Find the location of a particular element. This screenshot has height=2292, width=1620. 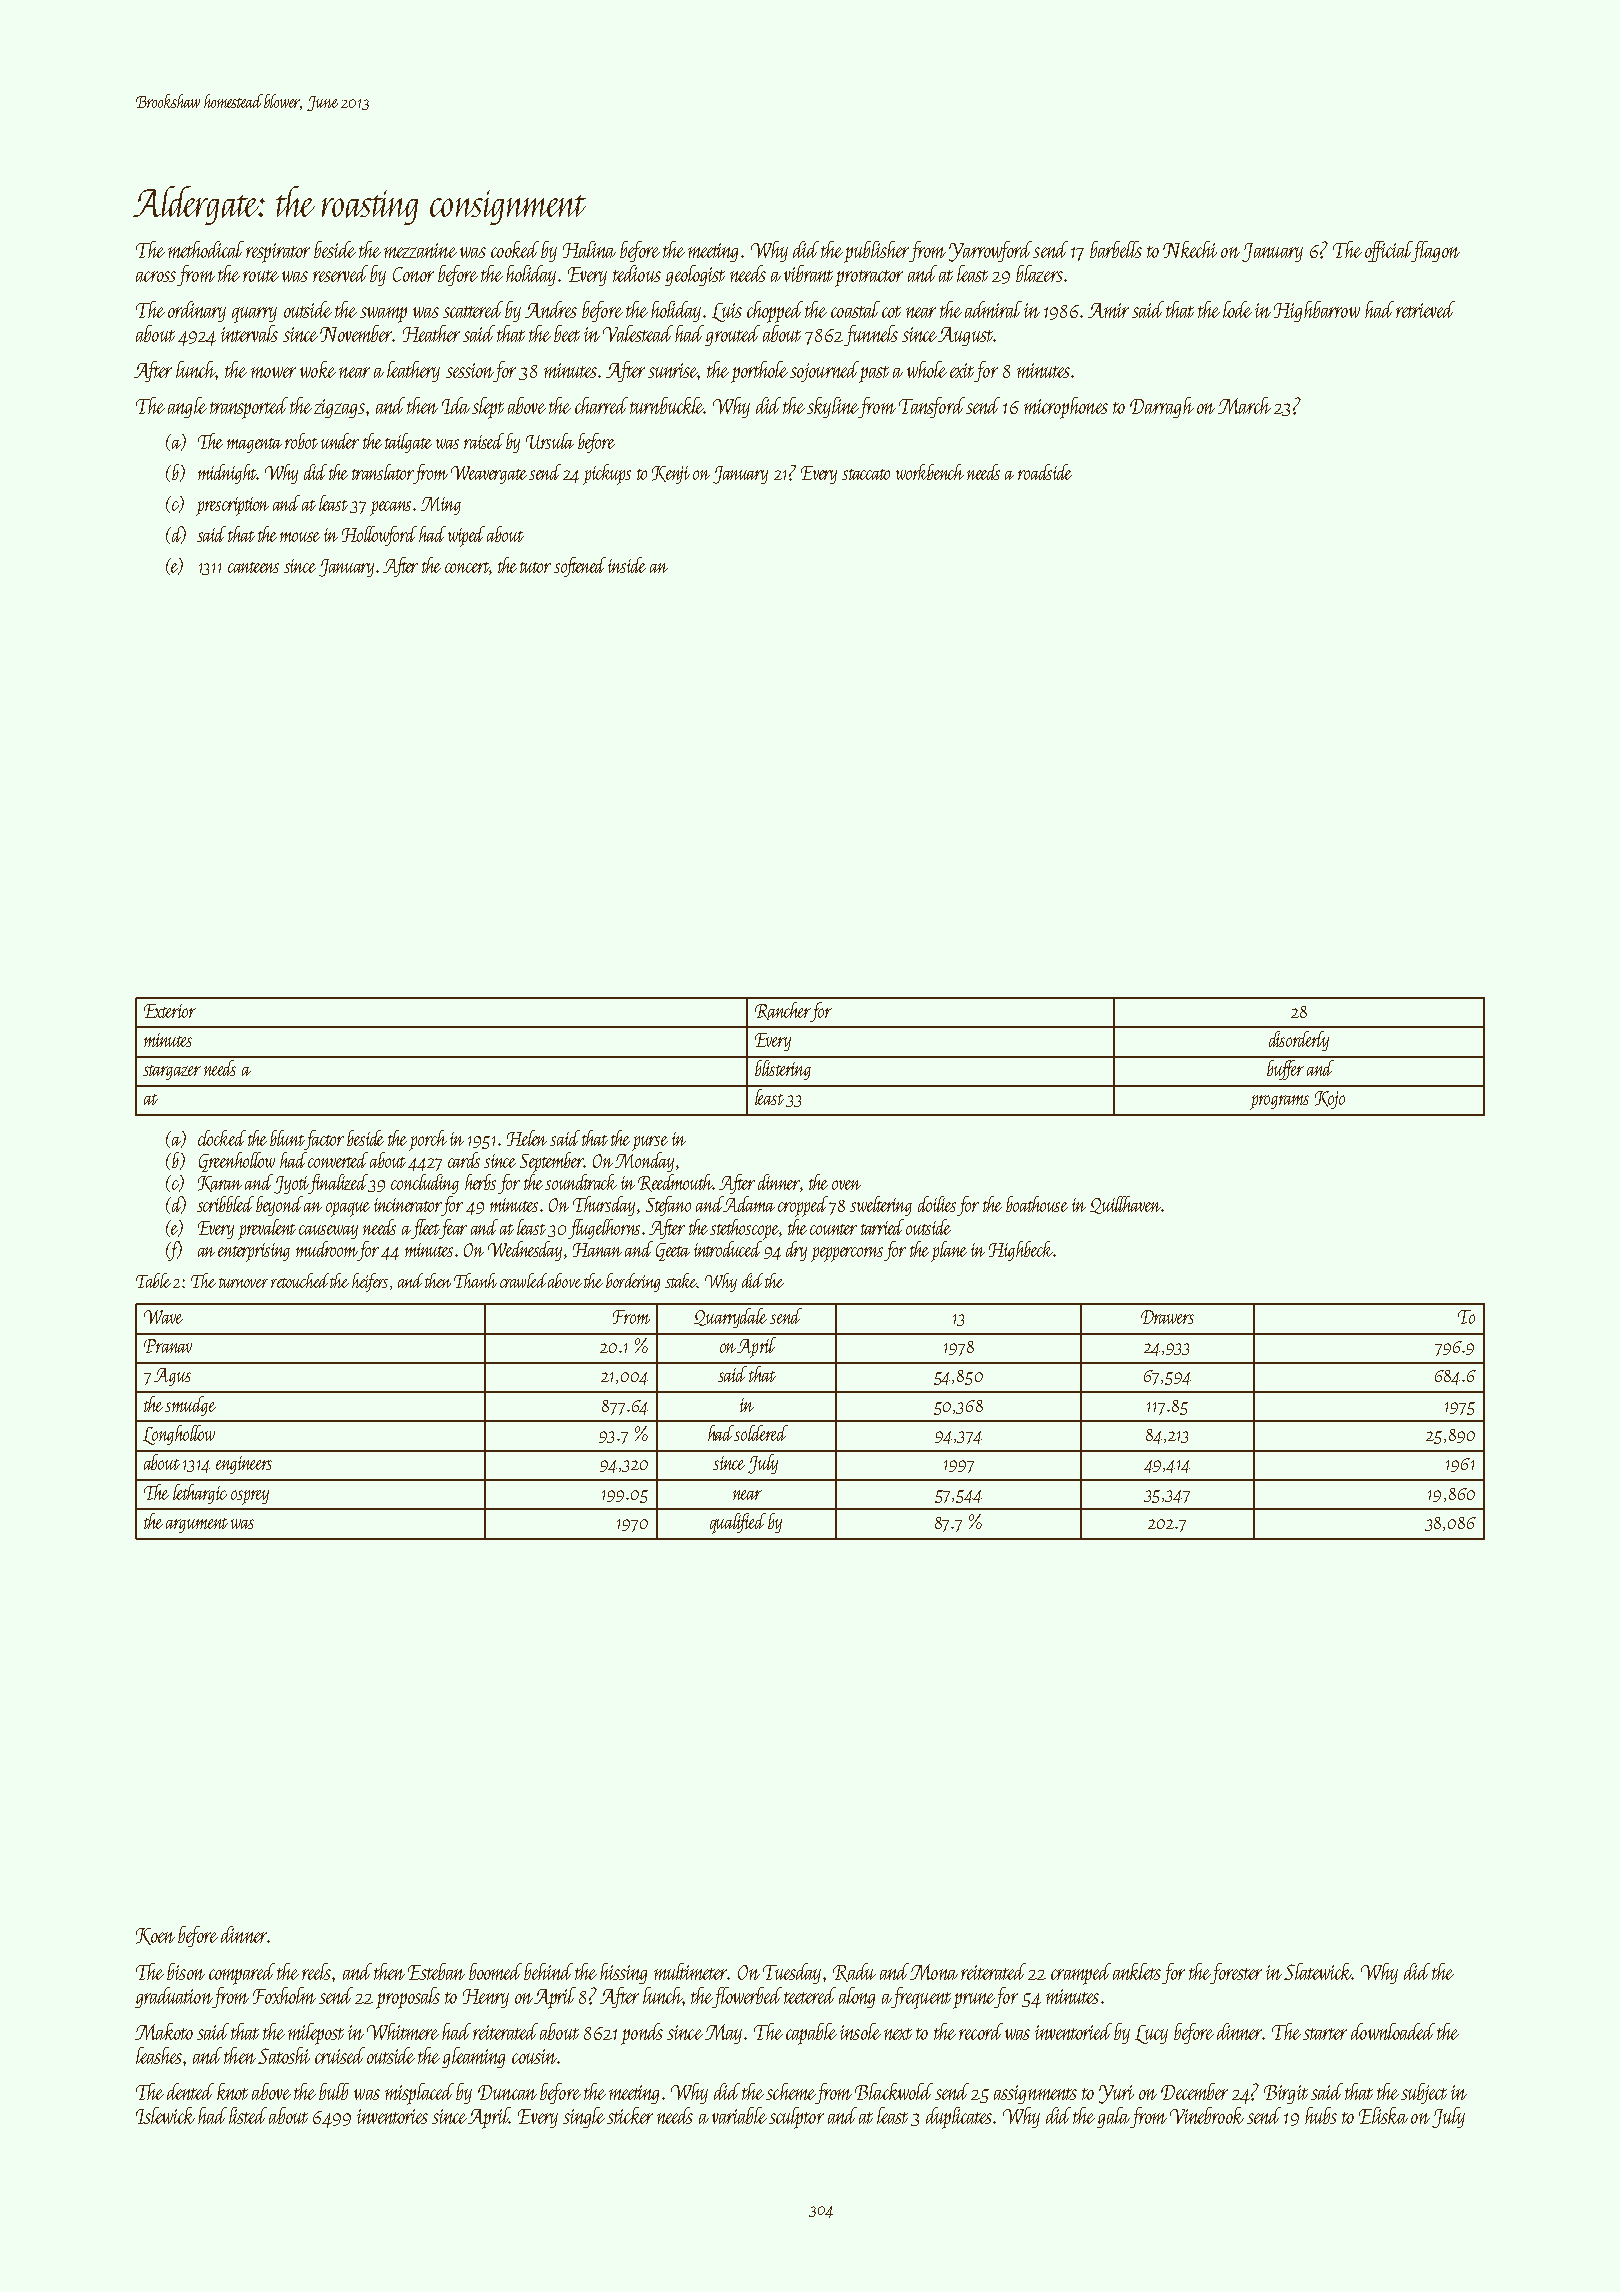

Kojo is located at coordinates (1330, 1100).
